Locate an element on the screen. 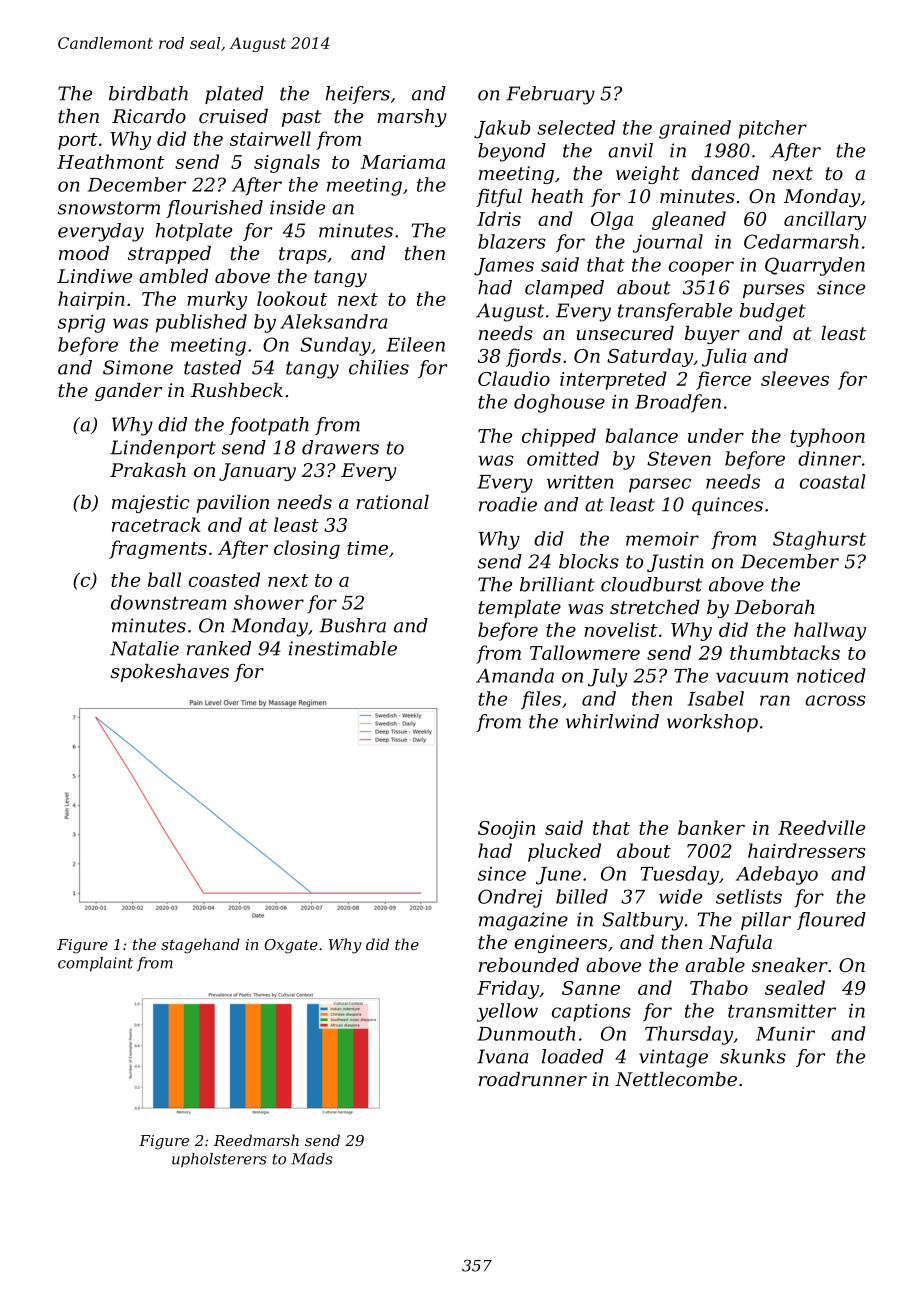 This screenshot has height=1311, width=924. fragments is located at coordinates (158, 549).
